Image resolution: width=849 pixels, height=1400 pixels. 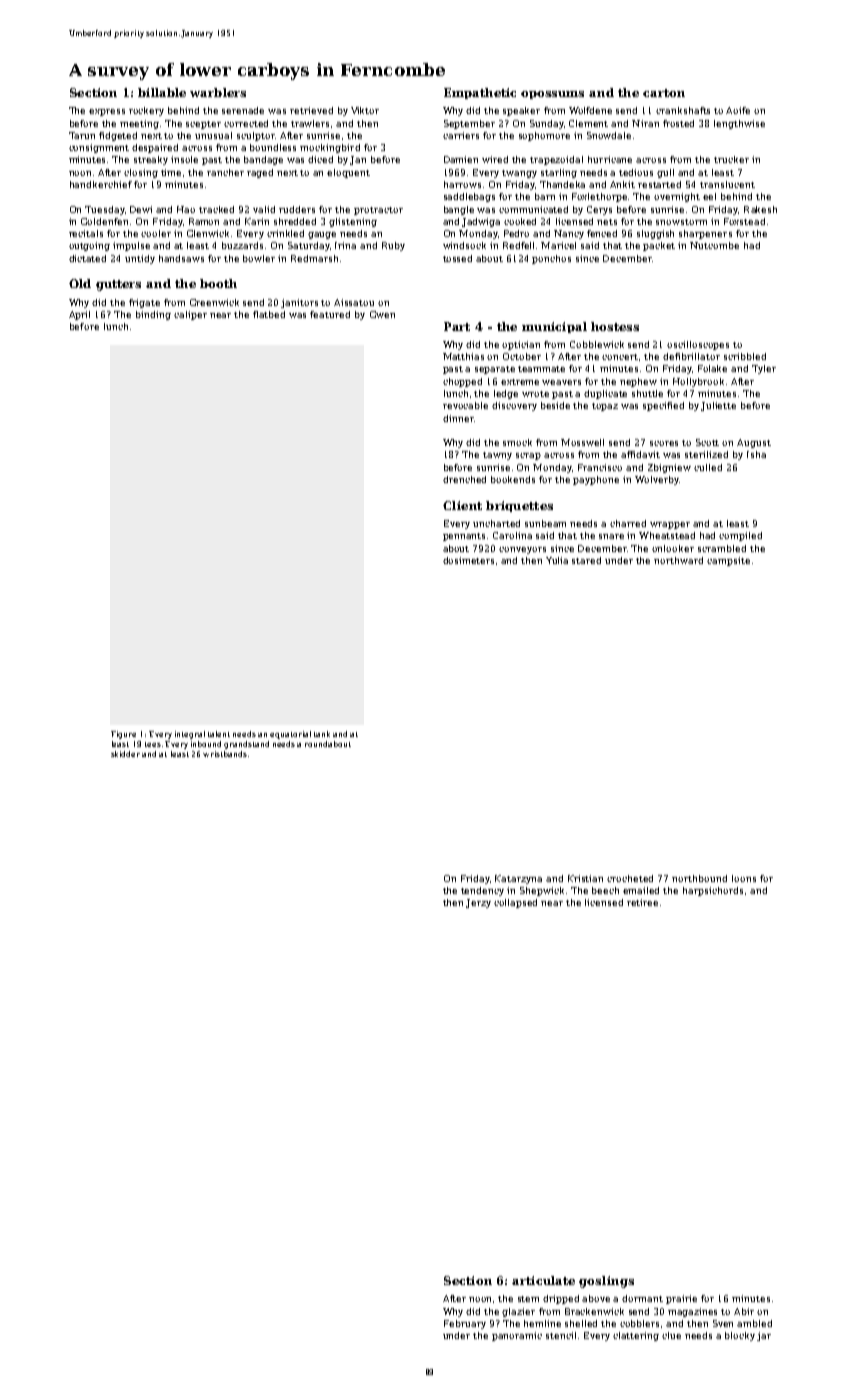 I want to click on carton, so click(x=664, y=93).
